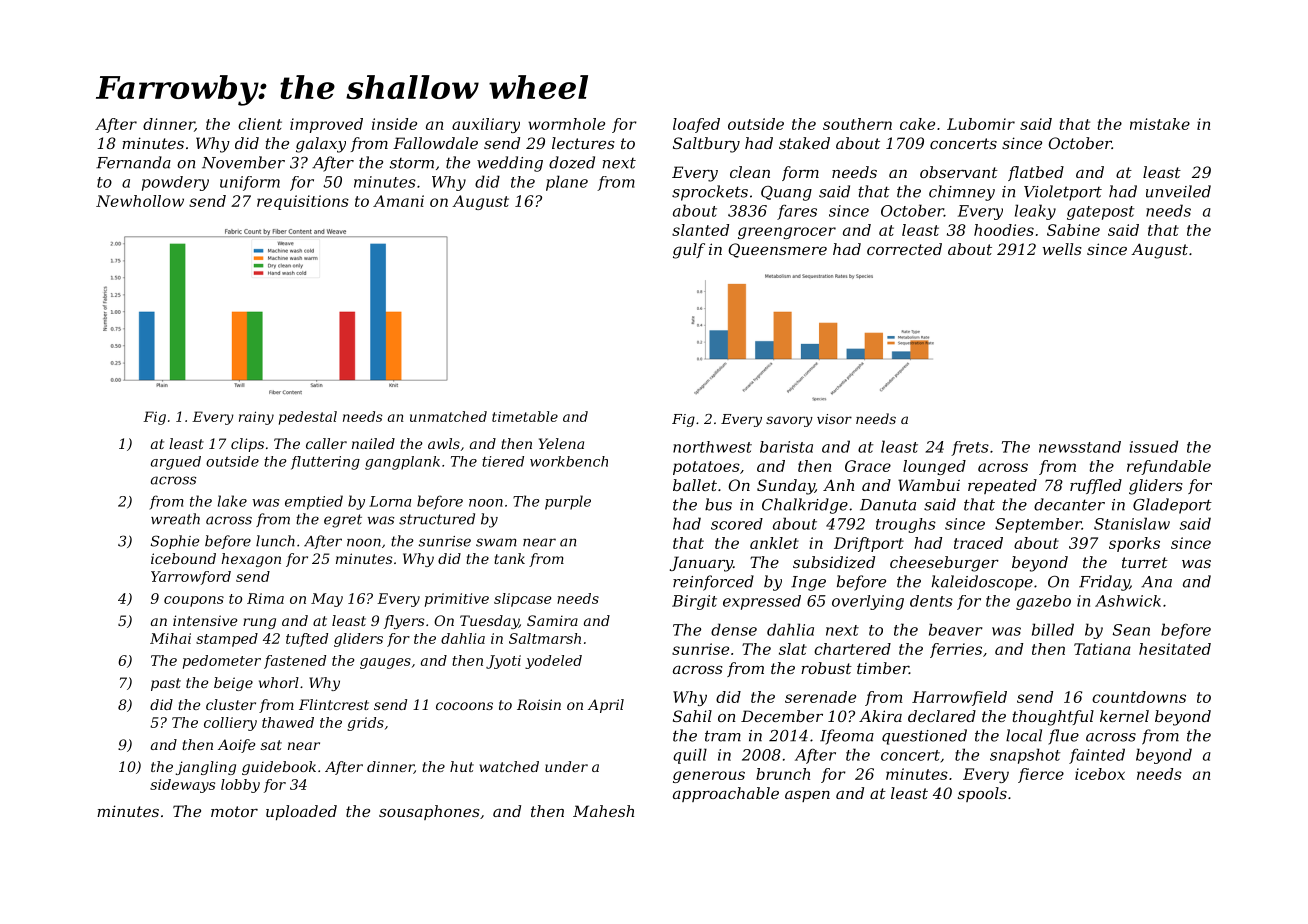 The image size is (1308, 924). Describe the element at coordinates (982, 794) in the document. I see `spools` at that location.
